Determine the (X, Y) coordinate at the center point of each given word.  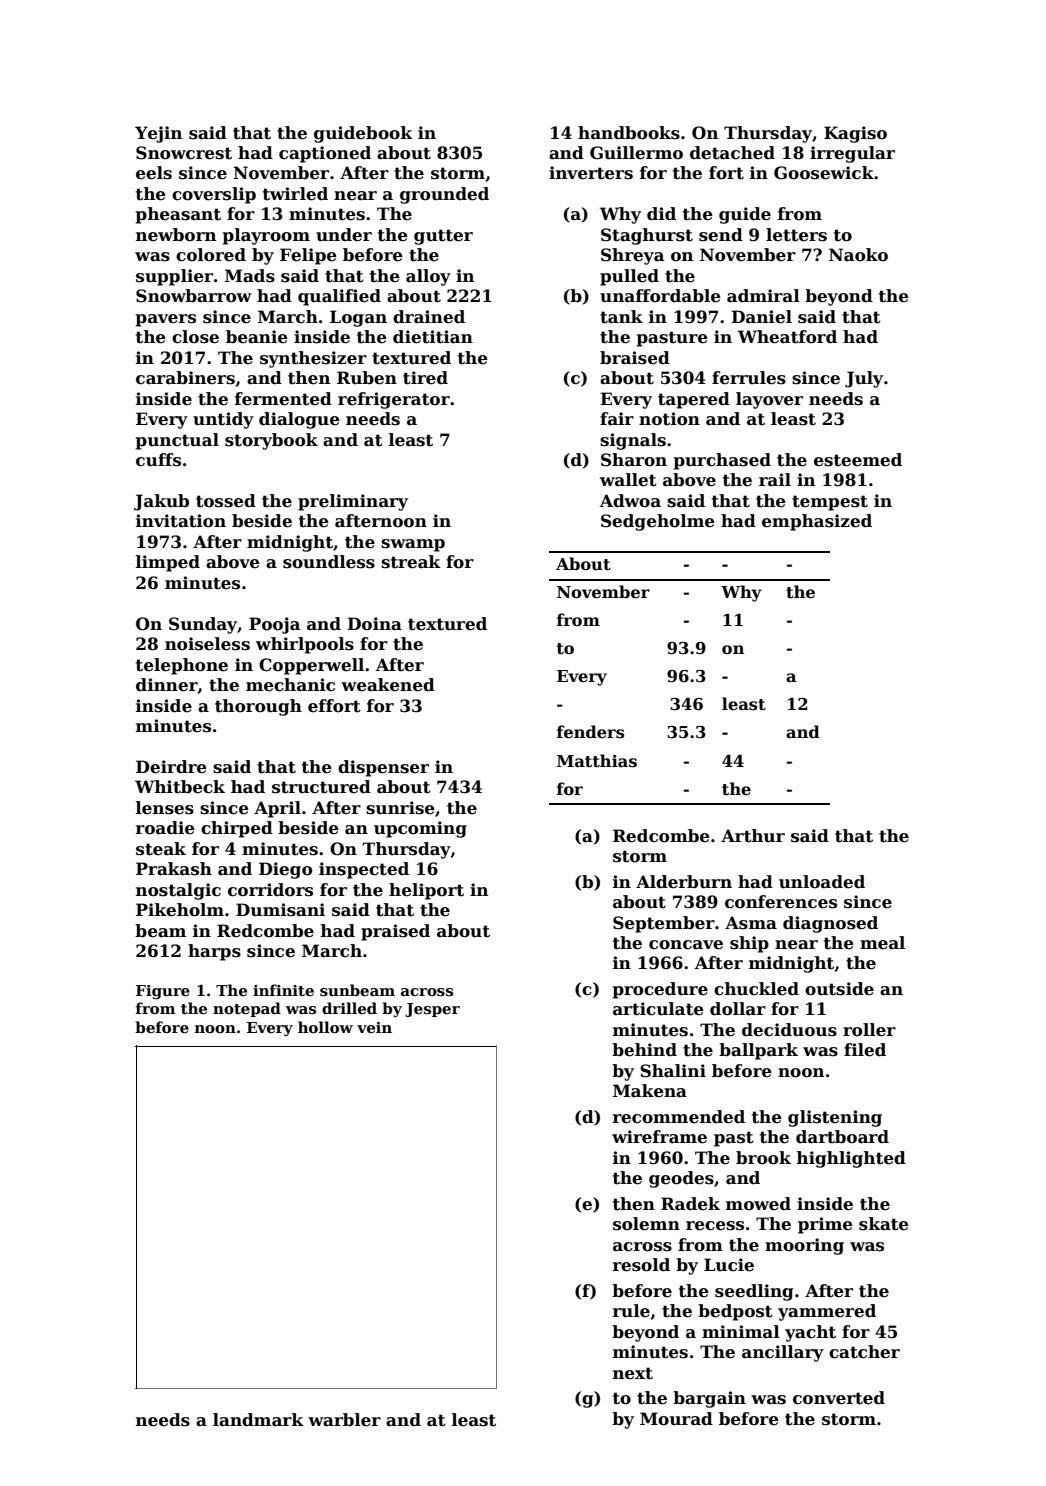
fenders (590, 732)
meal (882, 943)
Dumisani (280, 910)
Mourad (676, 1419)
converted (839, 1398)
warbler (344, 1420)
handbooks (629, 133)
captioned (325, 154)
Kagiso (855, 134)
